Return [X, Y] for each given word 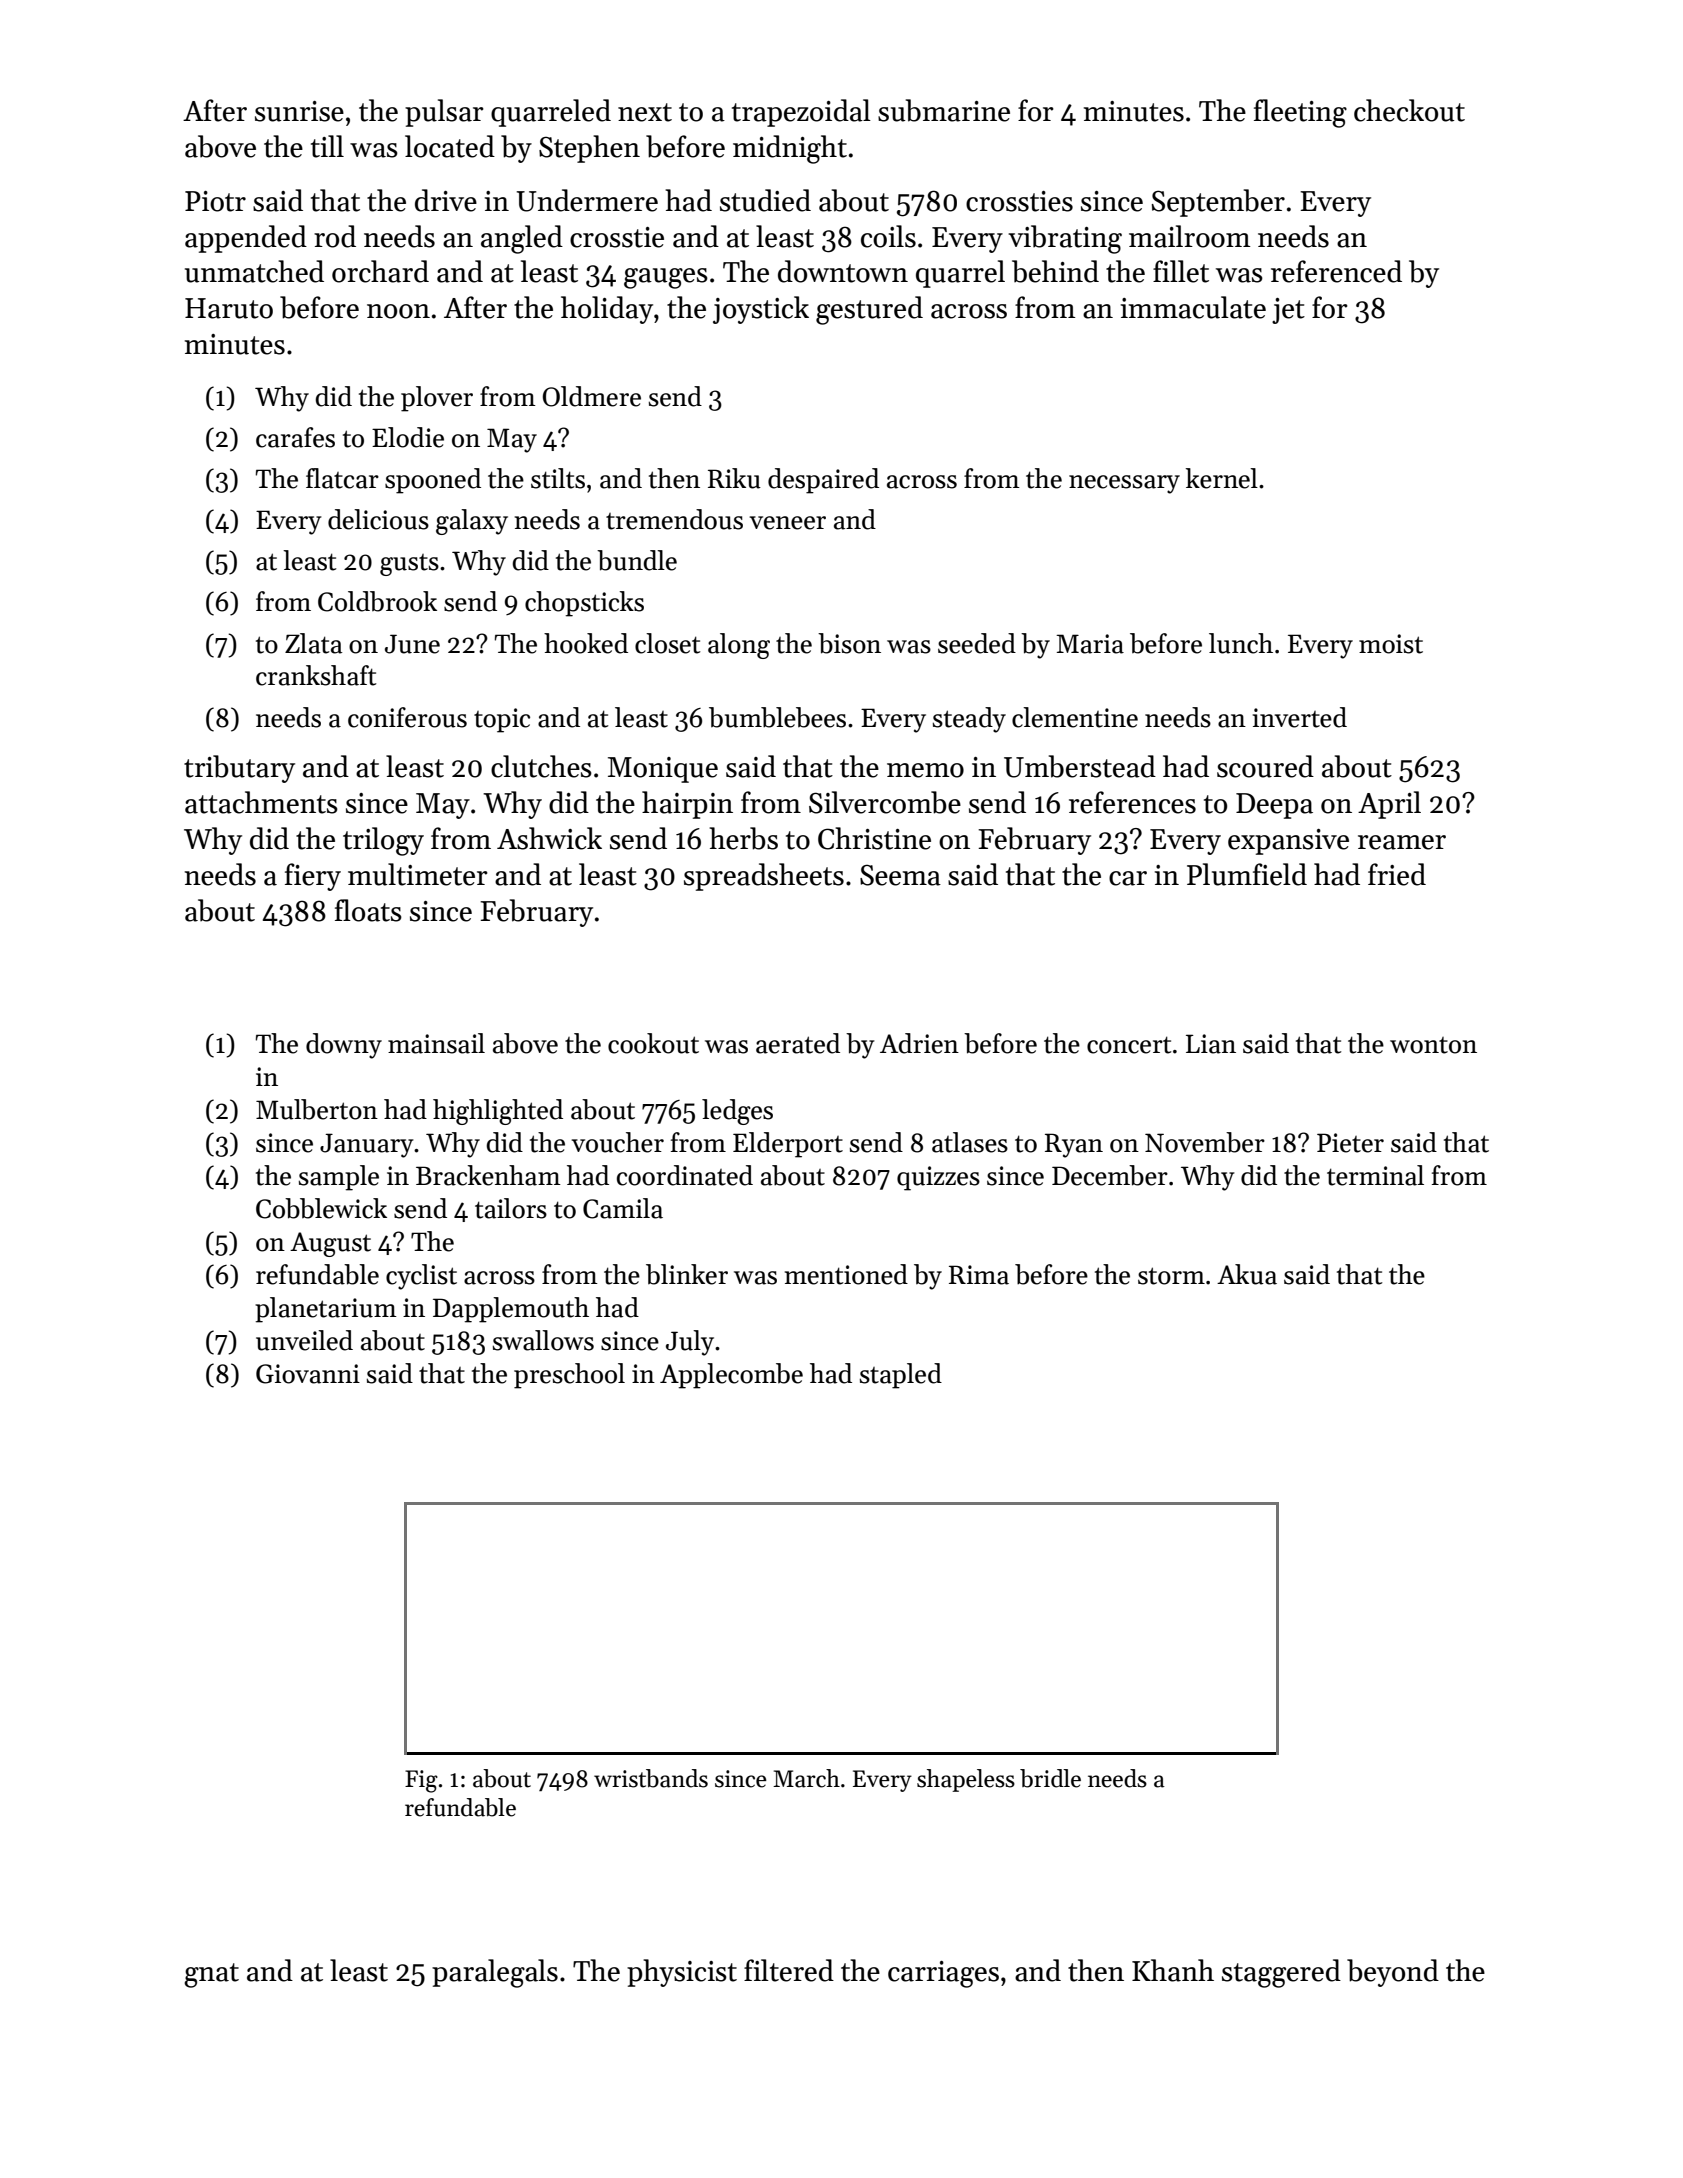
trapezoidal [801, 113]
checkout [1409, 110]
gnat [211, 1975]
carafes [295, 437]
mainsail [436, 1043]
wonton [1433, 1045]
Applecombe [731, 1376]
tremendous [674, 519]
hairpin [687, 805]
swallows [543, 1340]
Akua [1247, 1274]
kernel [1222, 478]
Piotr [215, 201]
